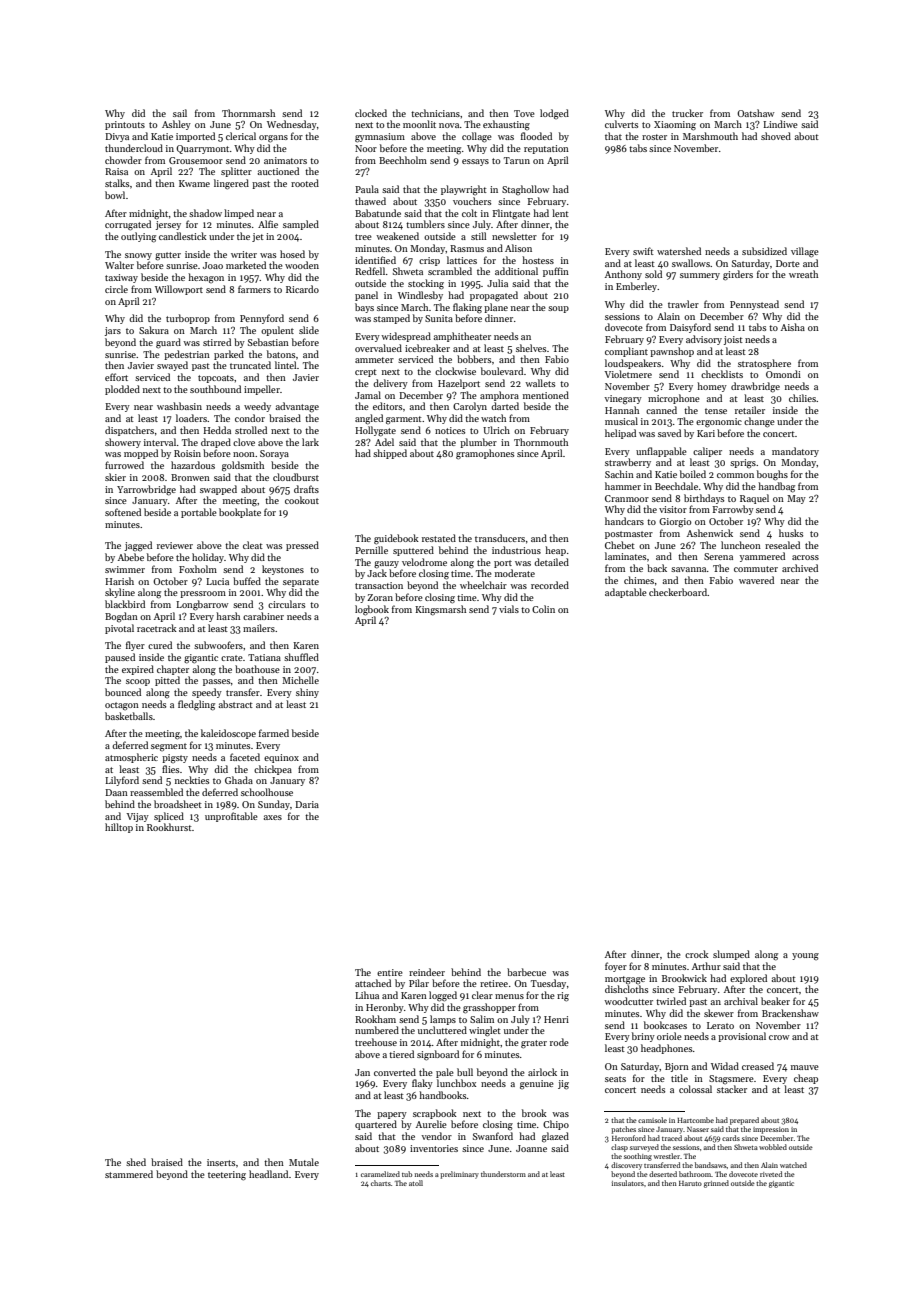 The width and height of the page is (924, 1308). Describe the element at coordinates (371, 113) in the page. I see `clocked` at that location.
